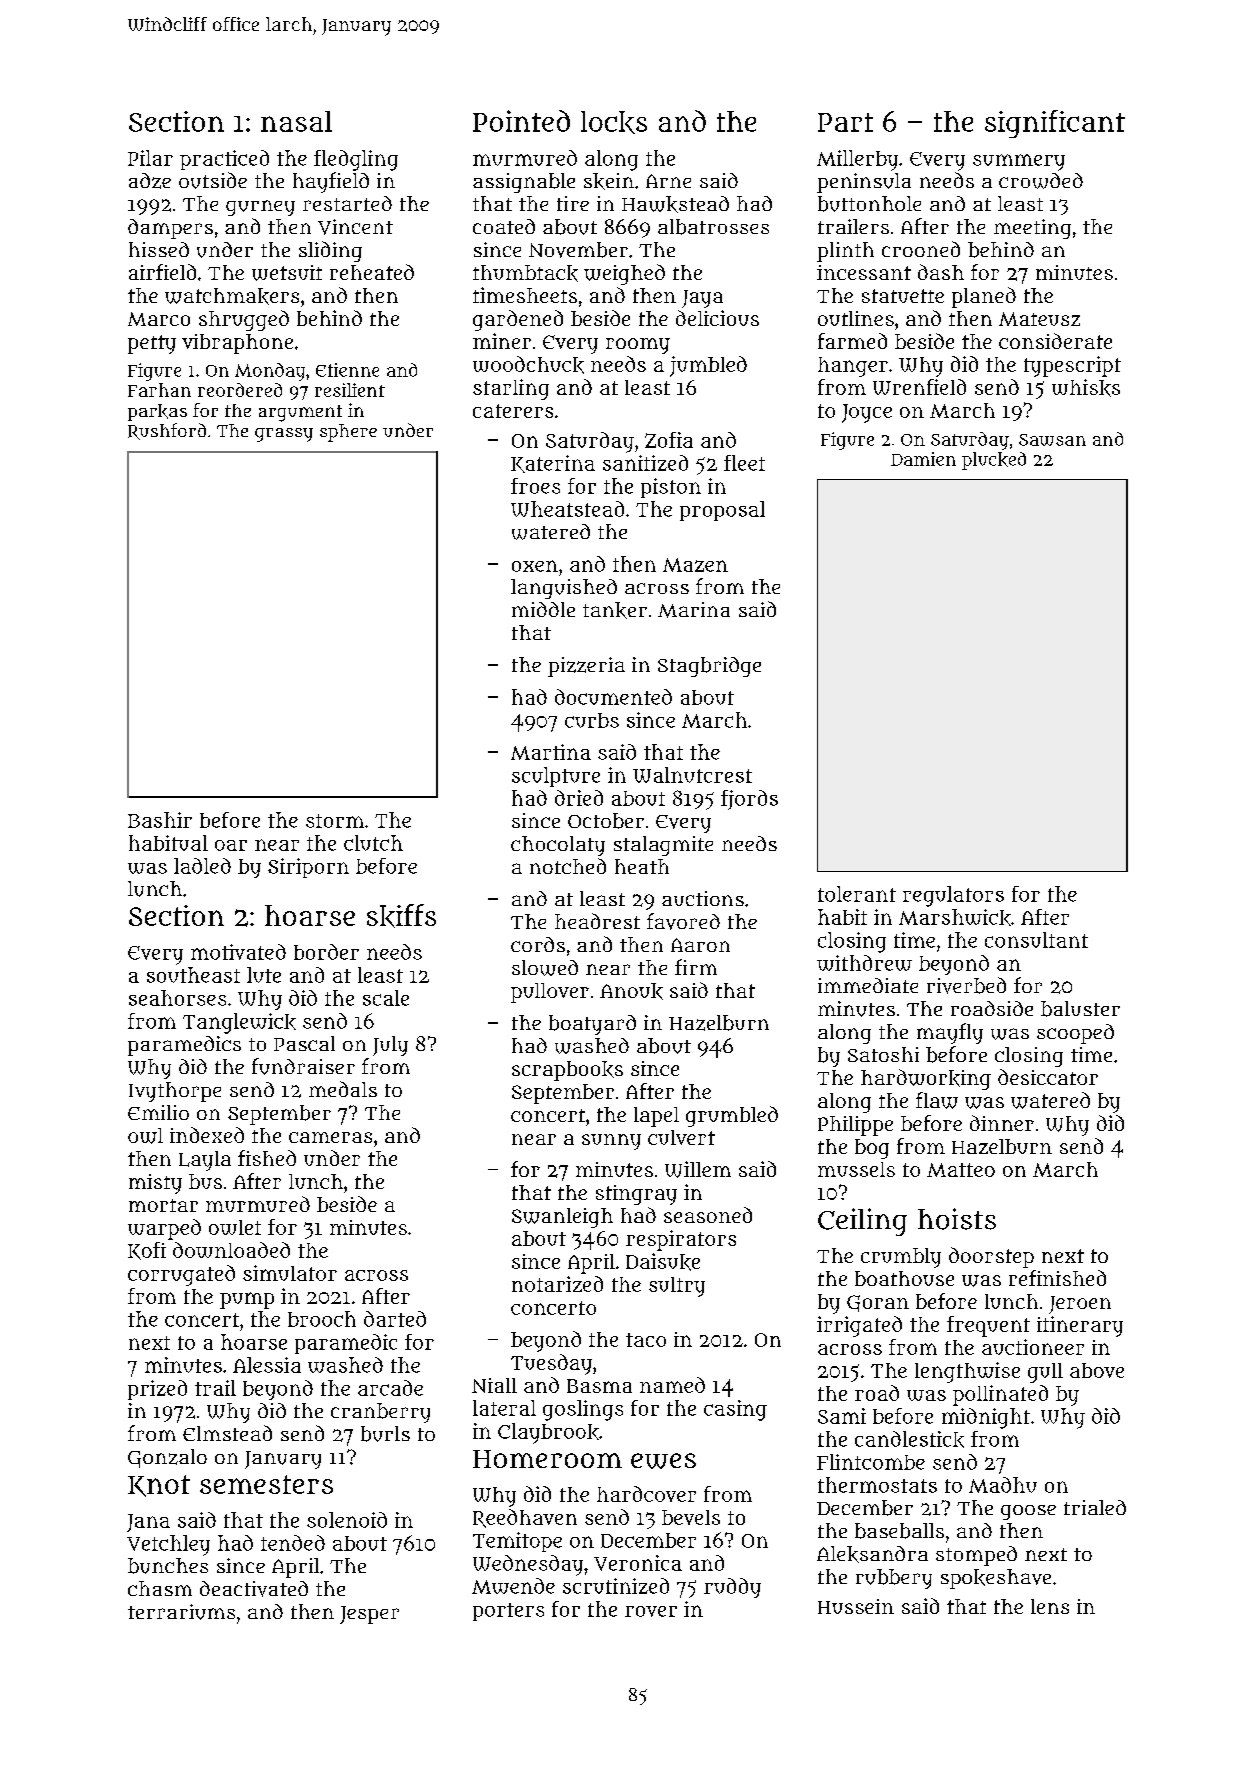  What do you see at coordinates (150, 158) in the page?
I see `Pilar` at bounding box center [150, 158].
